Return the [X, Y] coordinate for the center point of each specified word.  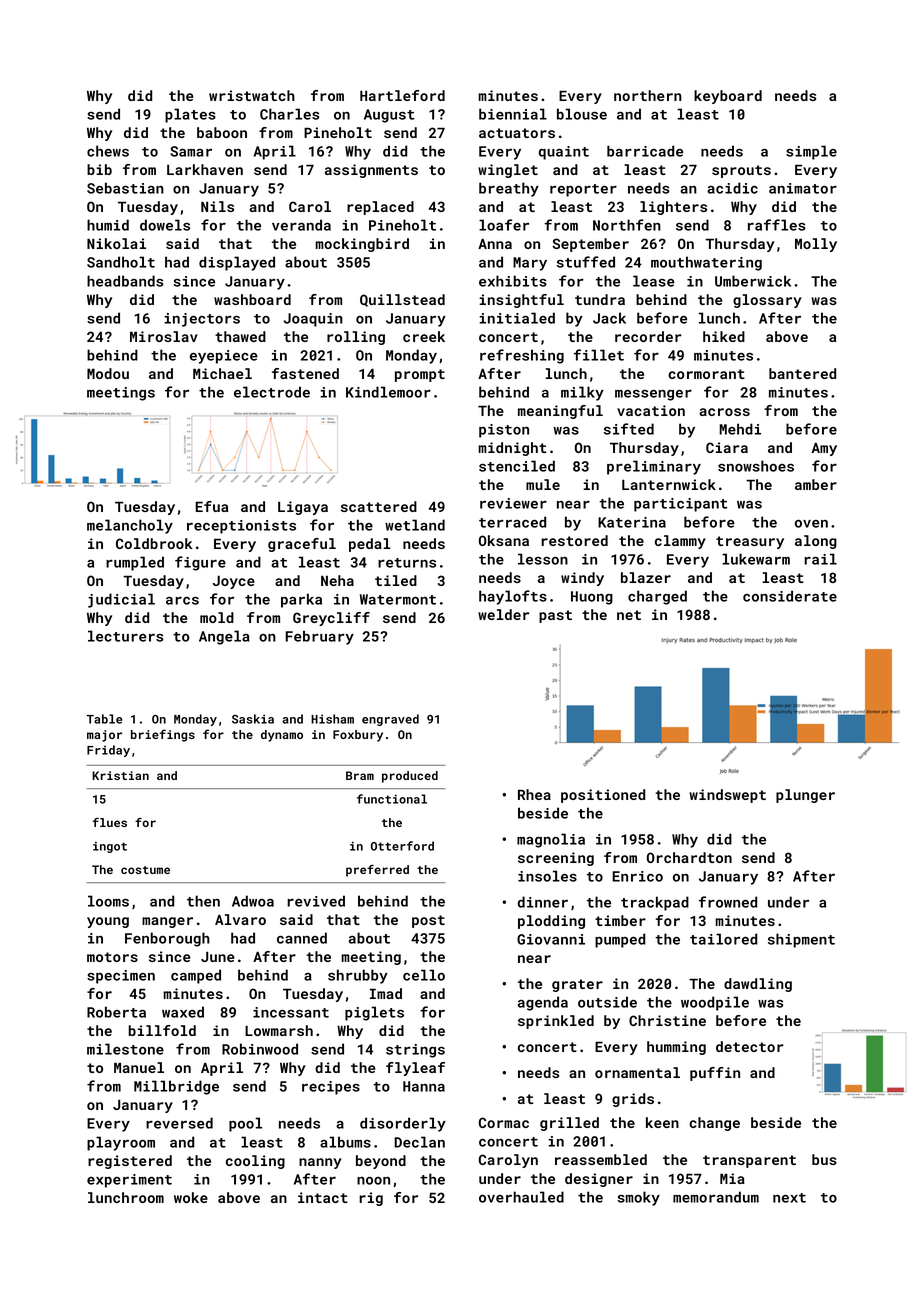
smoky [638, 1198]
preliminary [654, 467]
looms [108, 901]
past [555, 616]
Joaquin [313, 320]
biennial [513, 114]
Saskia [253, 719]
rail [820, 559]
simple [811, 152]
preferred [377, 871]
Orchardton [689, 857]
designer [599, 1180]
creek [424, 336]
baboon [222, 132]
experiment [129, 1181]
